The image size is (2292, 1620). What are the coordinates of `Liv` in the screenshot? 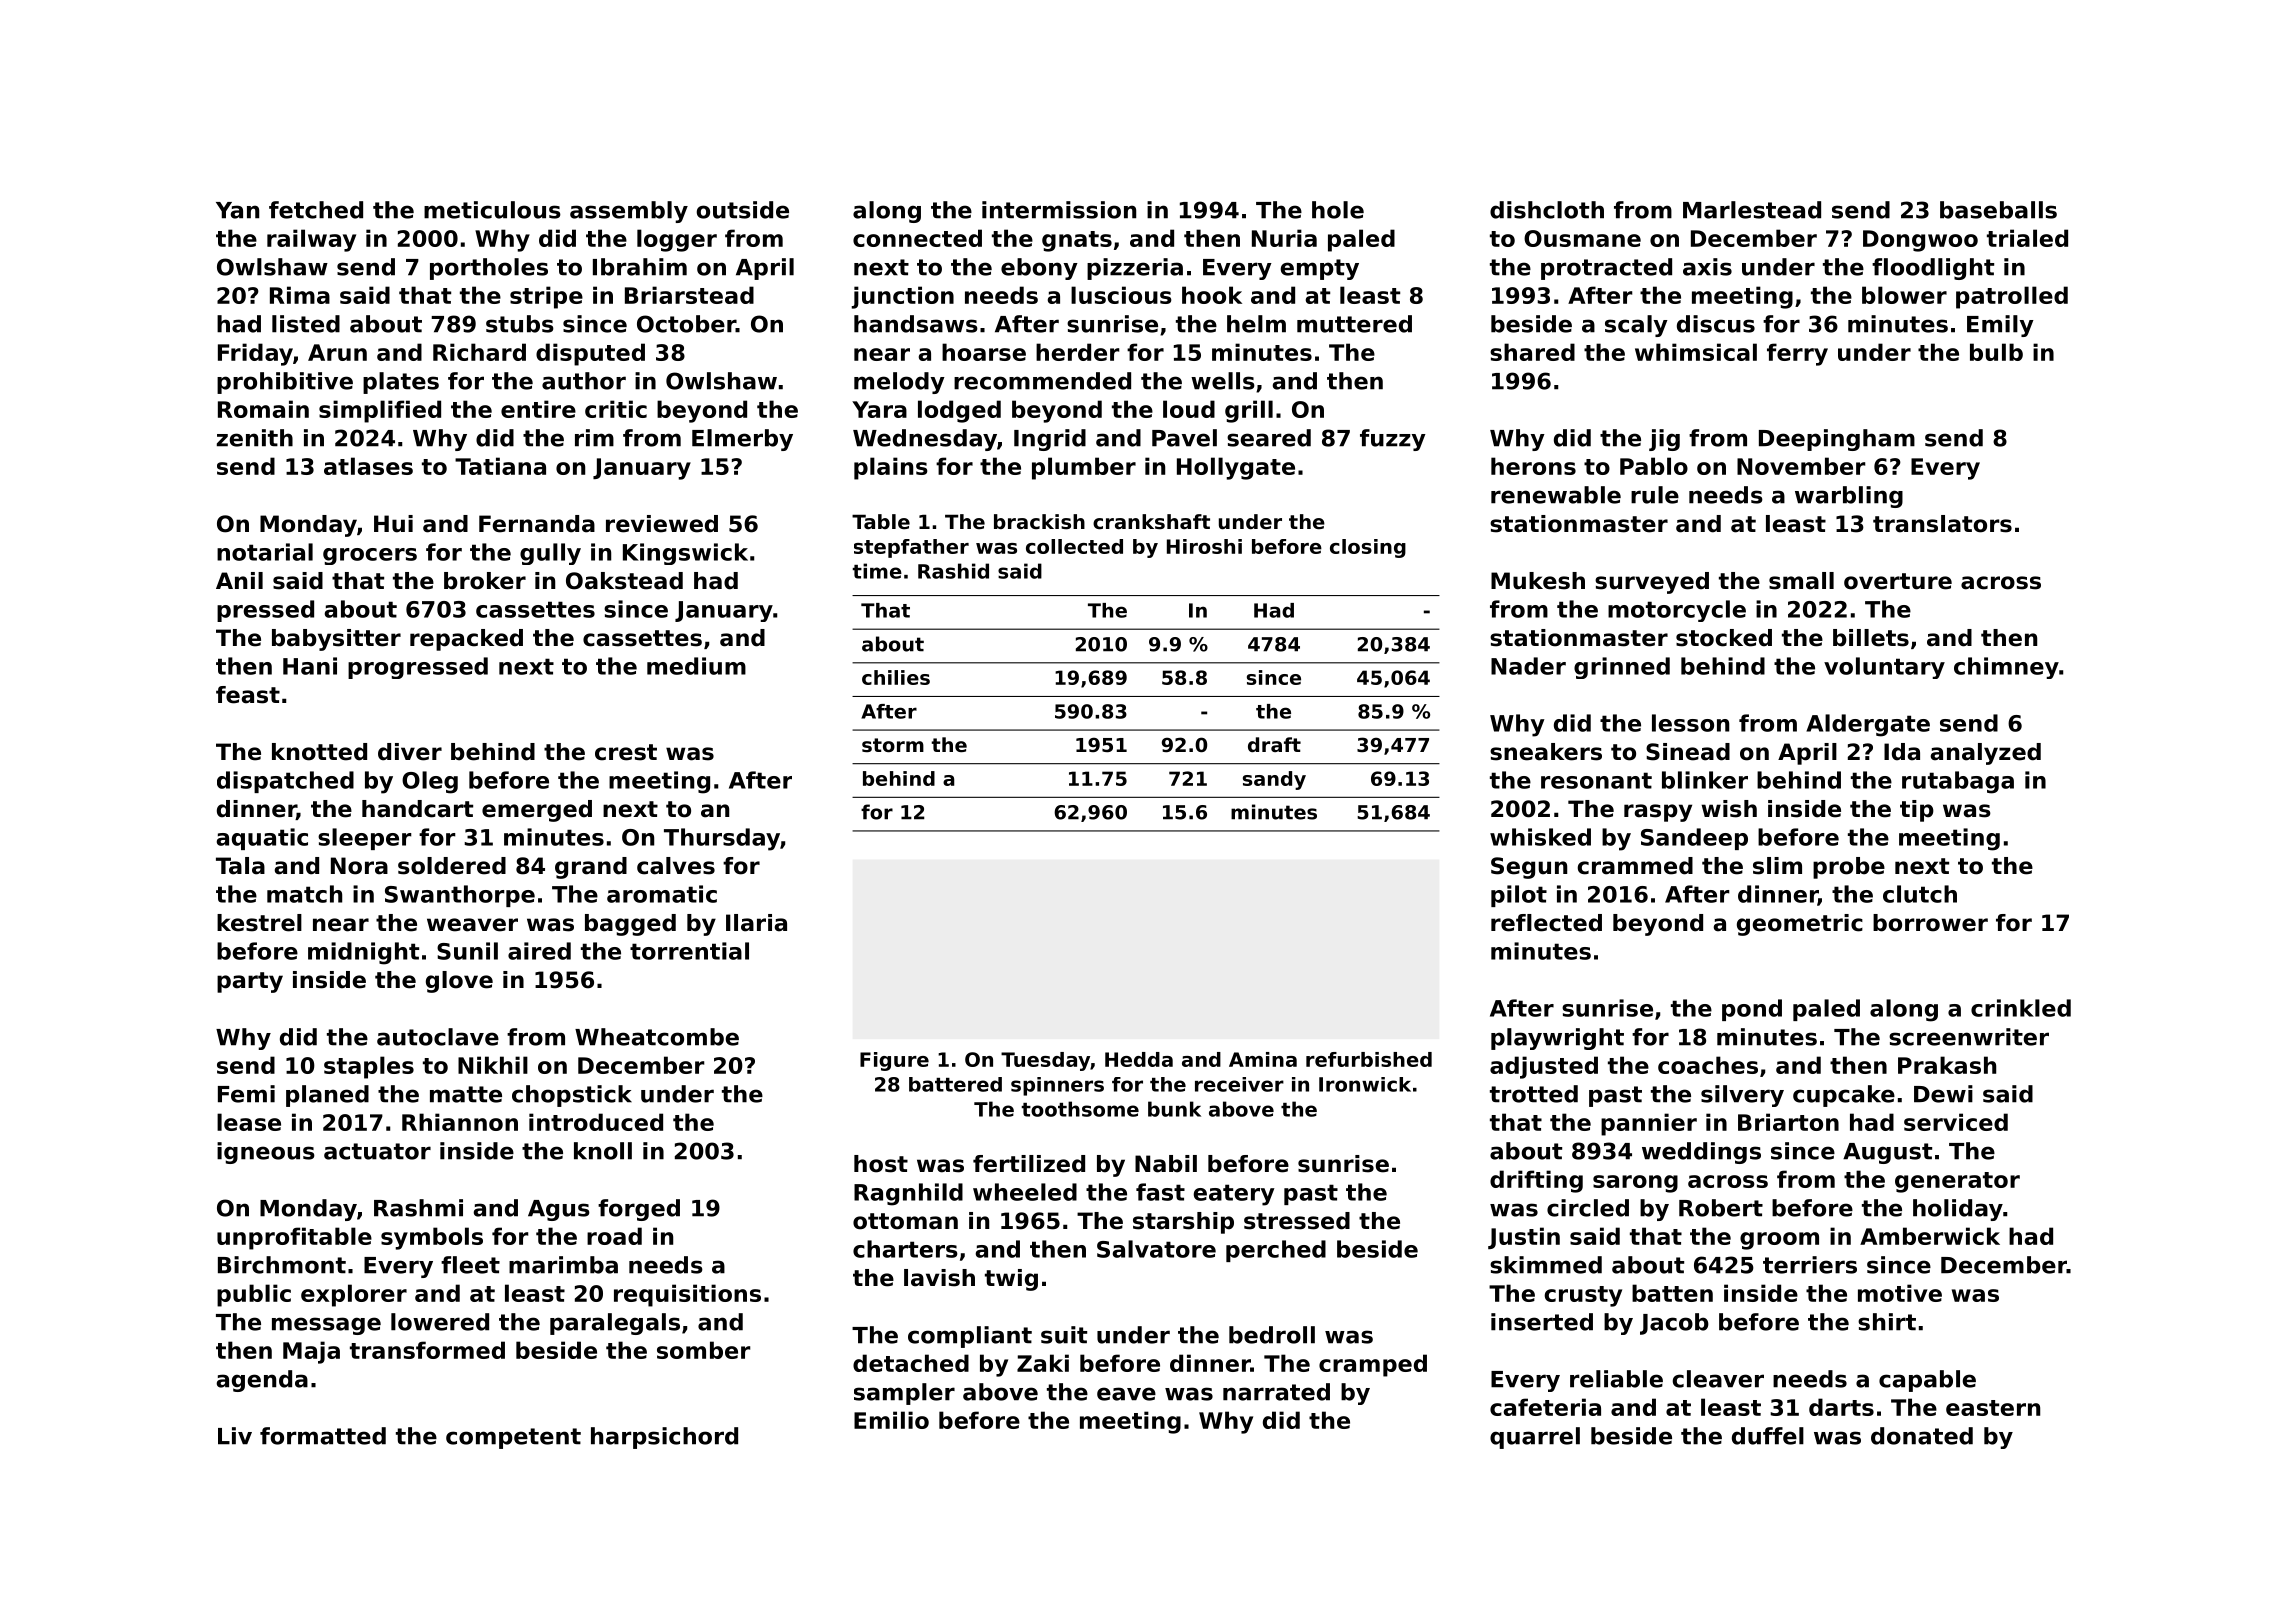 It's located at (235, 1436).
